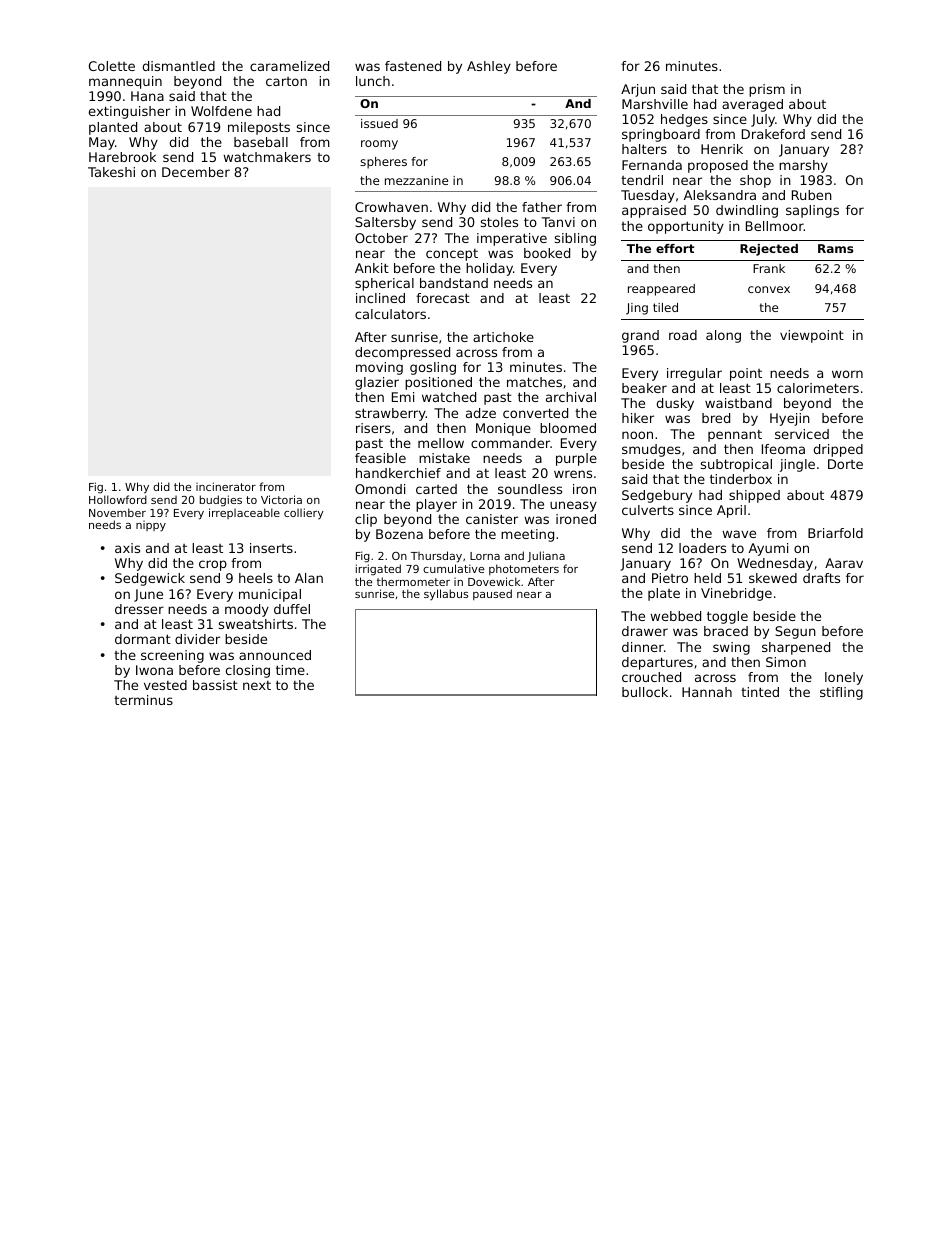 The height and width of the page is (1233, 952). What do you see at coordinates (226, 486) in the page?
I see `incinerator` at bounding box center [226, 486].
